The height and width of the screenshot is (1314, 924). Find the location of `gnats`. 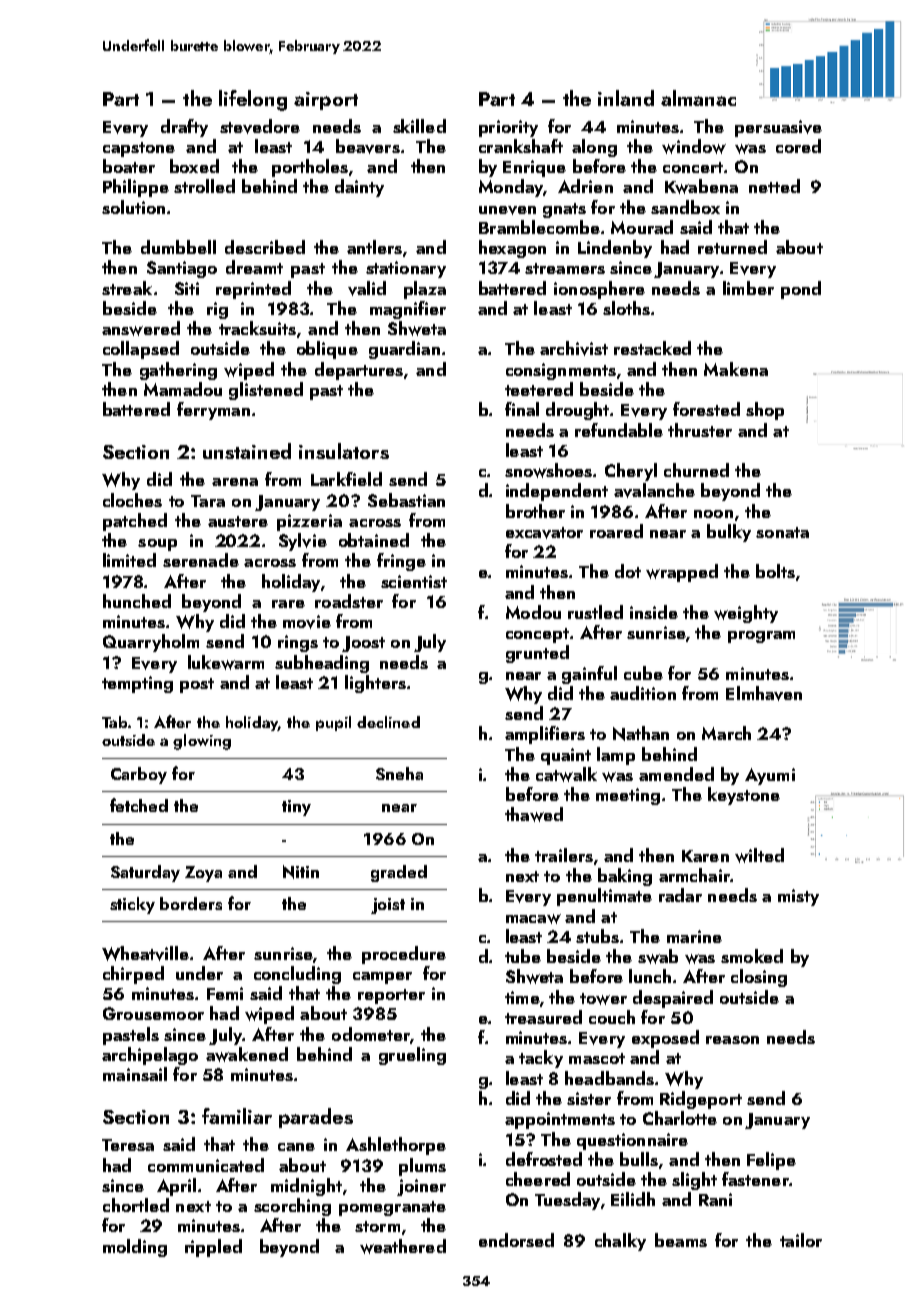

gnats is located at coordinates (564, 210).
